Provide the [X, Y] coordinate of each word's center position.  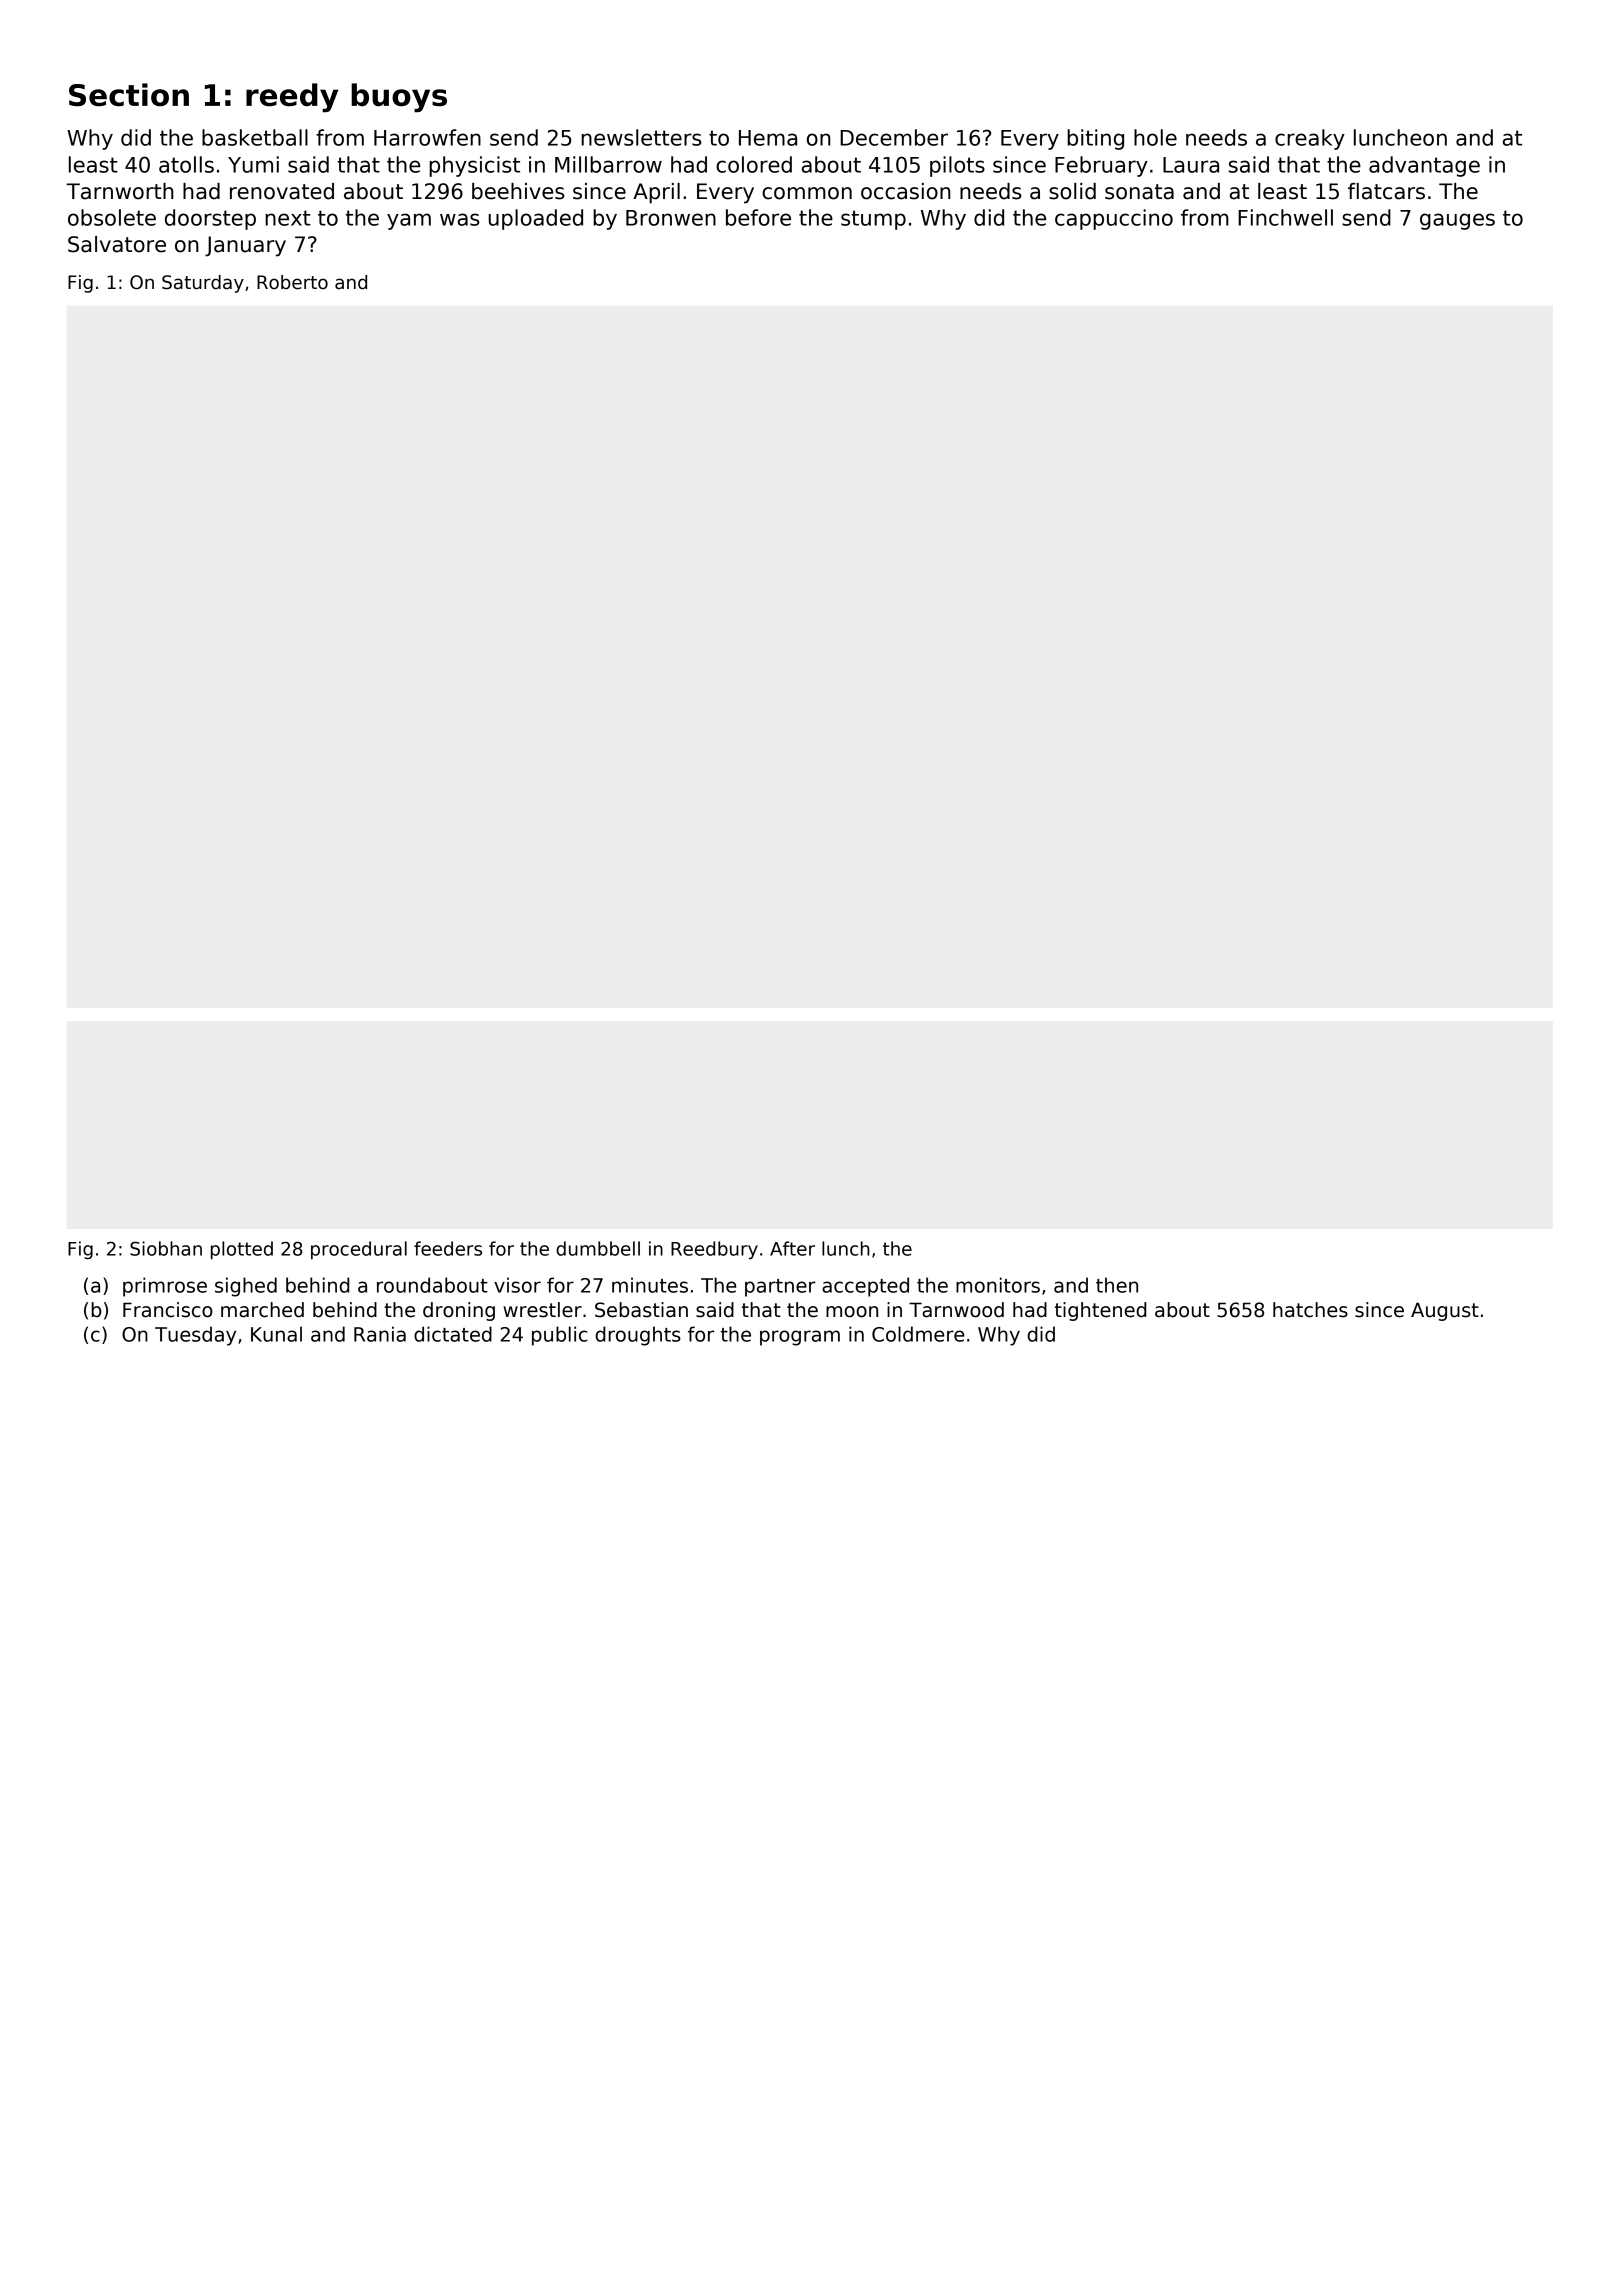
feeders [448, 1248]
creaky [1310, 139]
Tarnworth [120, 191]
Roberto [292, 282]
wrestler [542, 1310]
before [758, 217]
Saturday [203, 284]
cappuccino [1114, 219]
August [1445, 1311]
